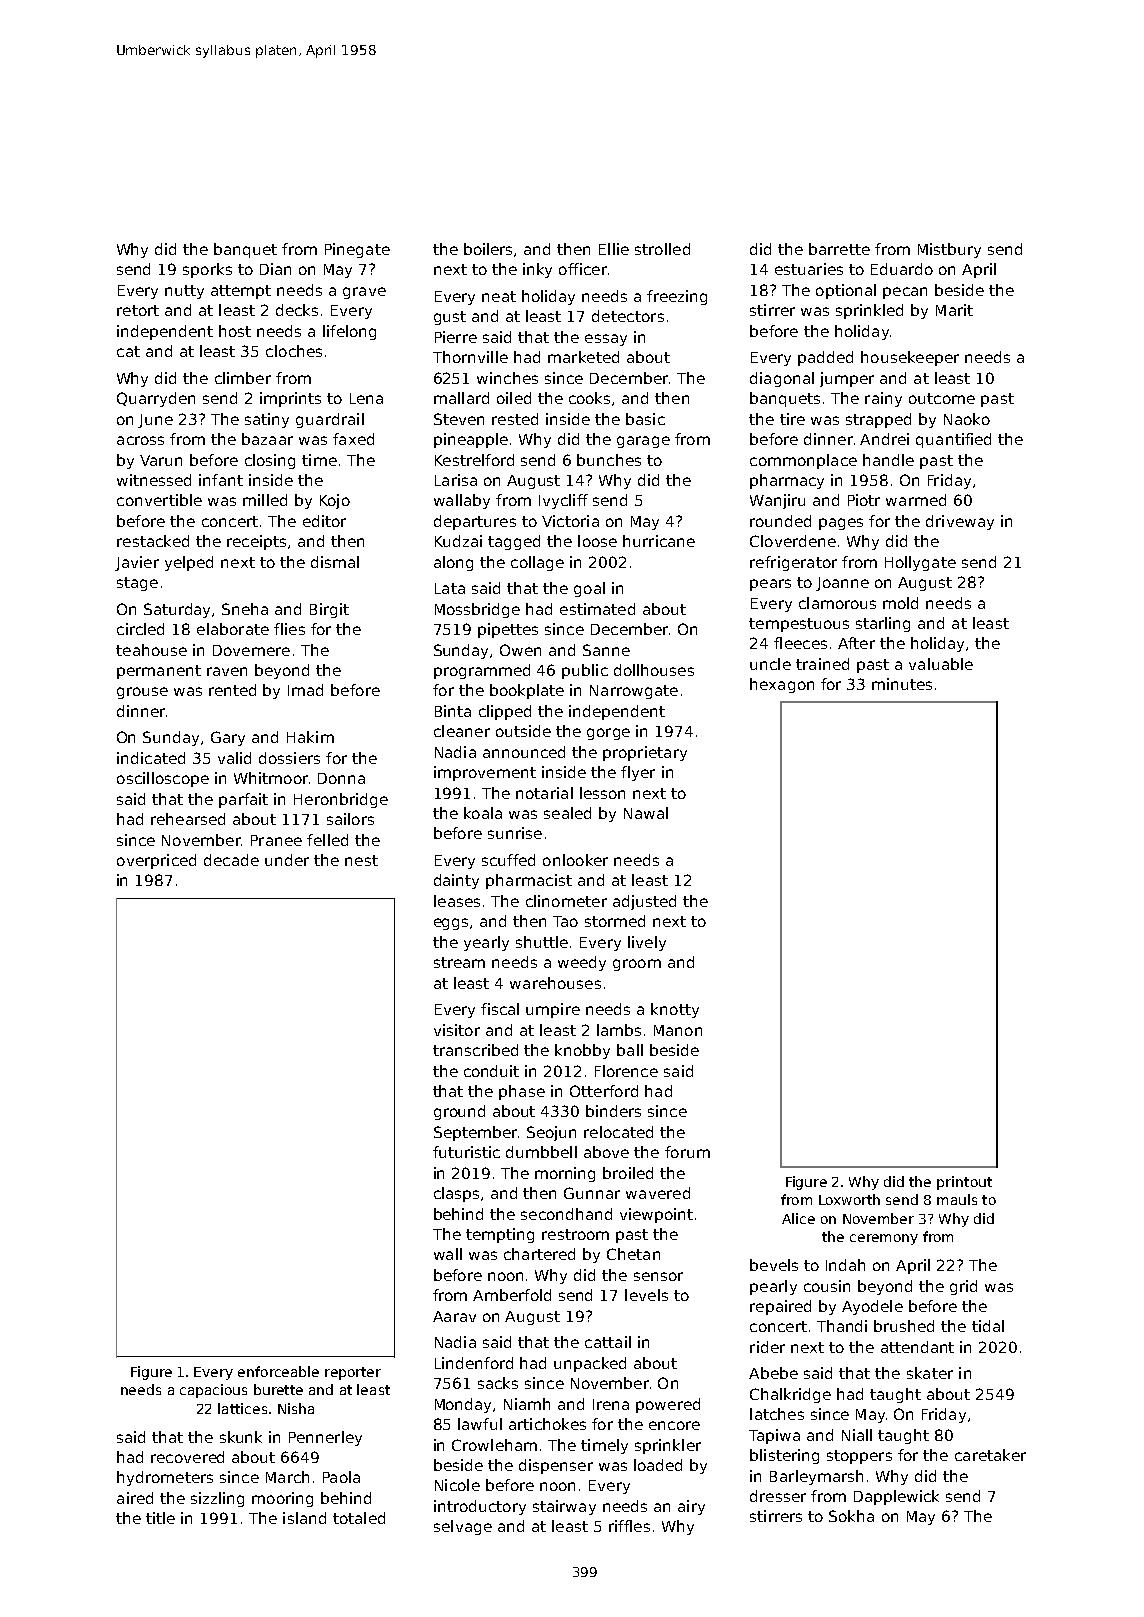  Describe the element at coordinates (949, 250) in the document. I see `Mistbury` at that location.
